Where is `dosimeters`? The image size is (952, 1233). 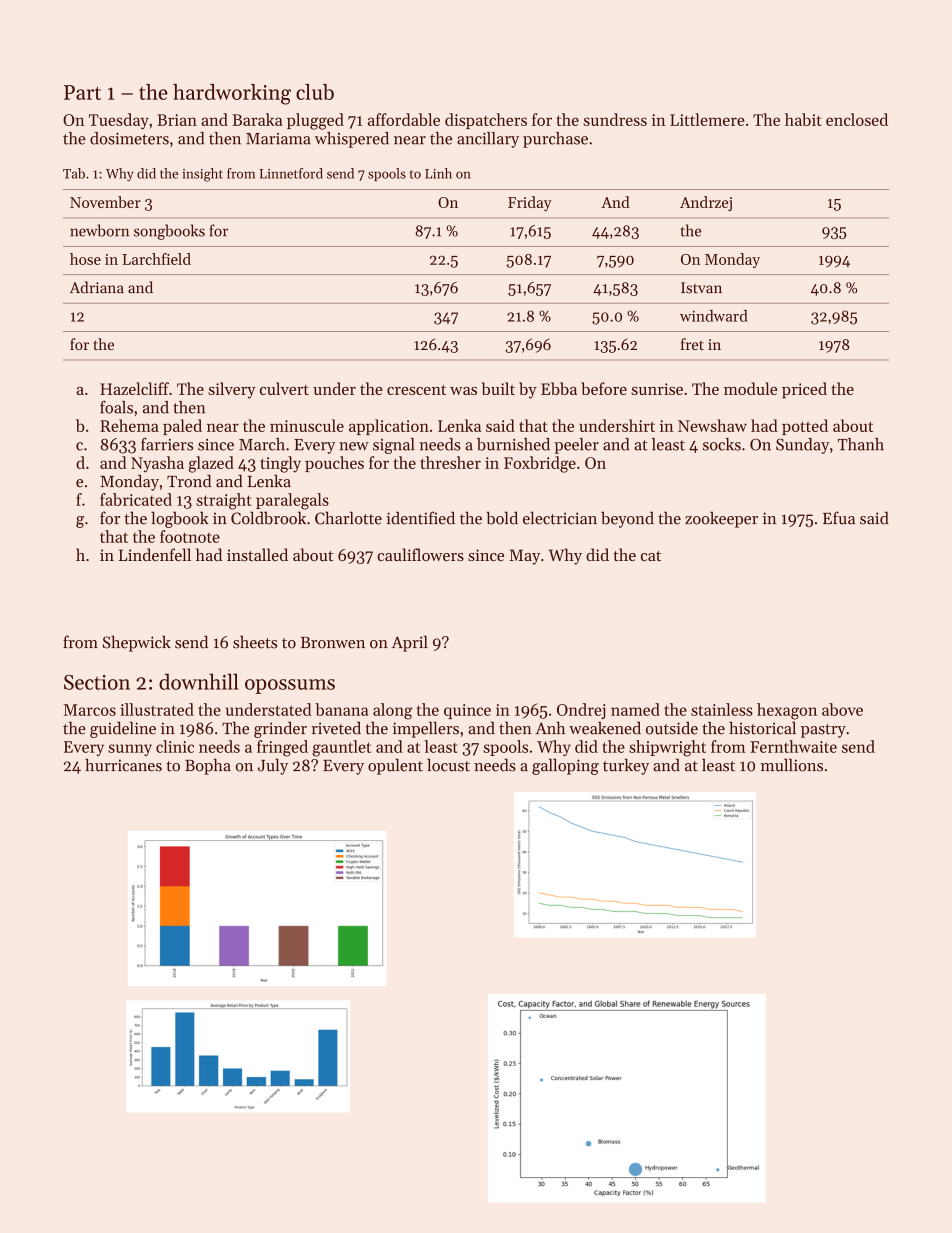
dosimeters is located at coordinates (129, 138).
